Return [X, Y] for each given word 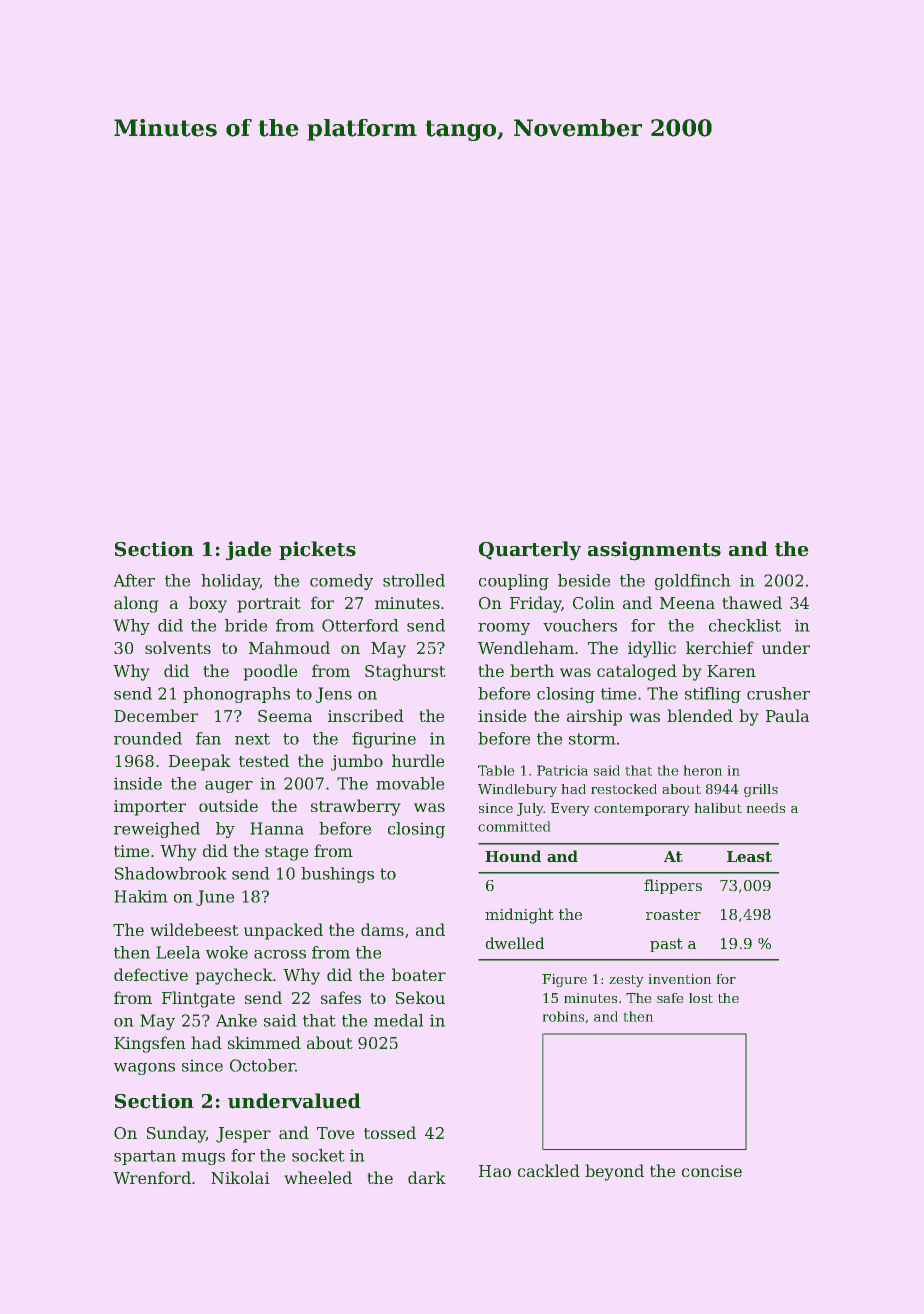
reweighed [157, 830]
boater [419, 974]
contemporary [642, 810]
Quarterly [530, 551]
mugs [203, 1159]
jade [249, 551]
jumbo [357, 762]
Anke [236, 1020]
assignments [654, 551]
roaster [673, 914]
